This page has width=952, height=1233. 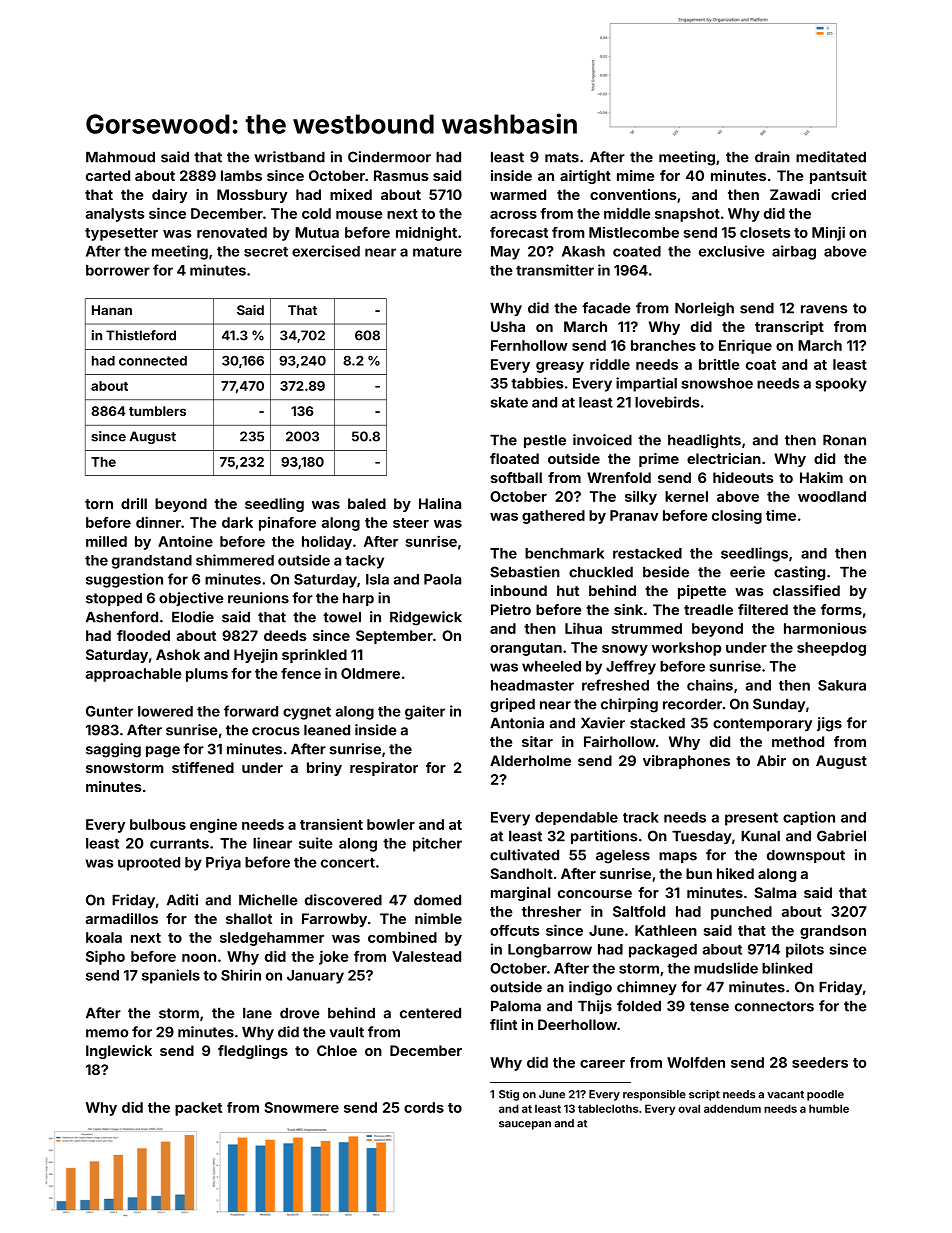 What do you see at coordinates (526, 649) in the page?
I see `orangutan` at bounding box center [526, 649].
